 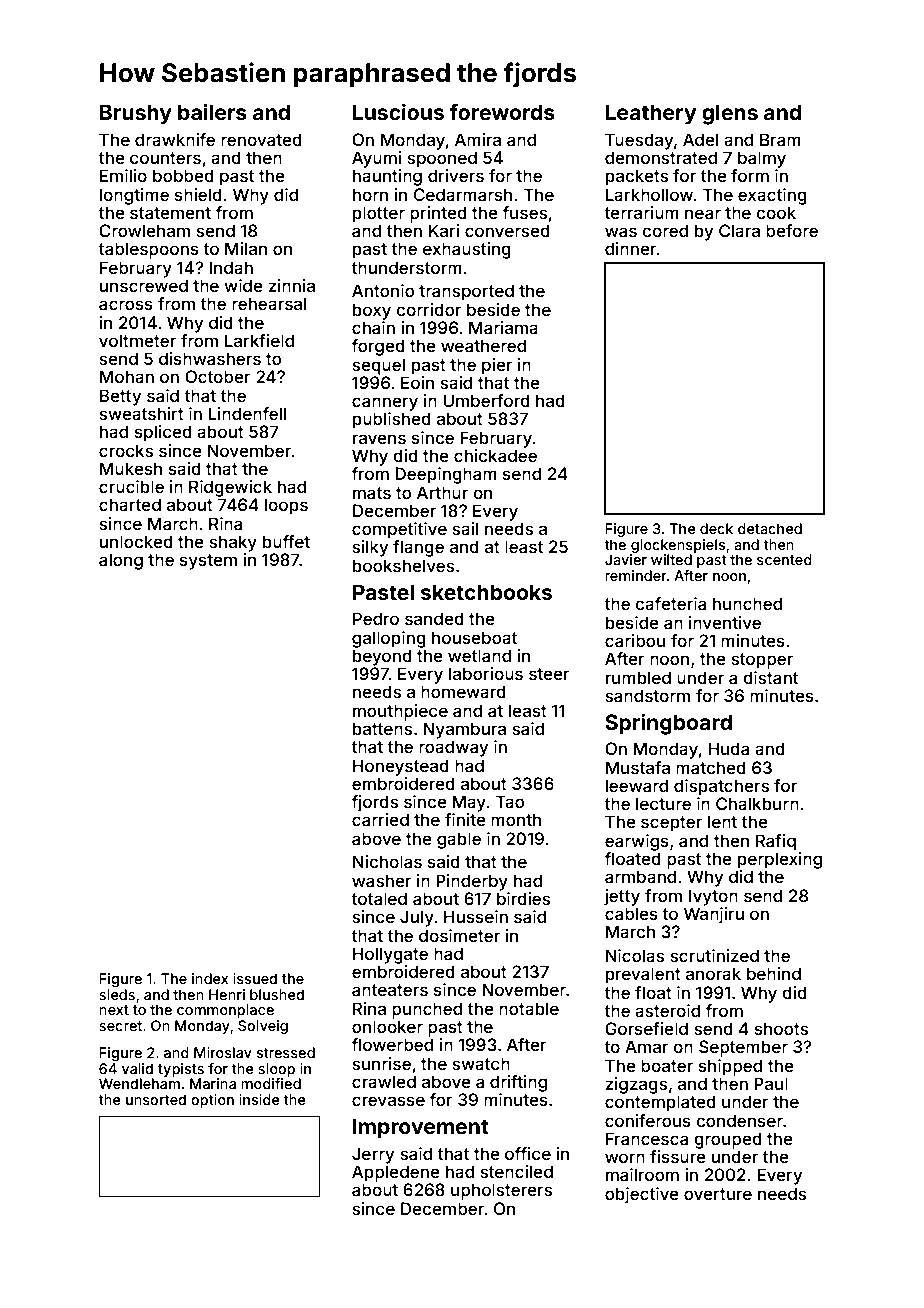 What do you see at coordinates (181, 1070) in the image?
I see `typists` at bounding box center [181, 1070].
